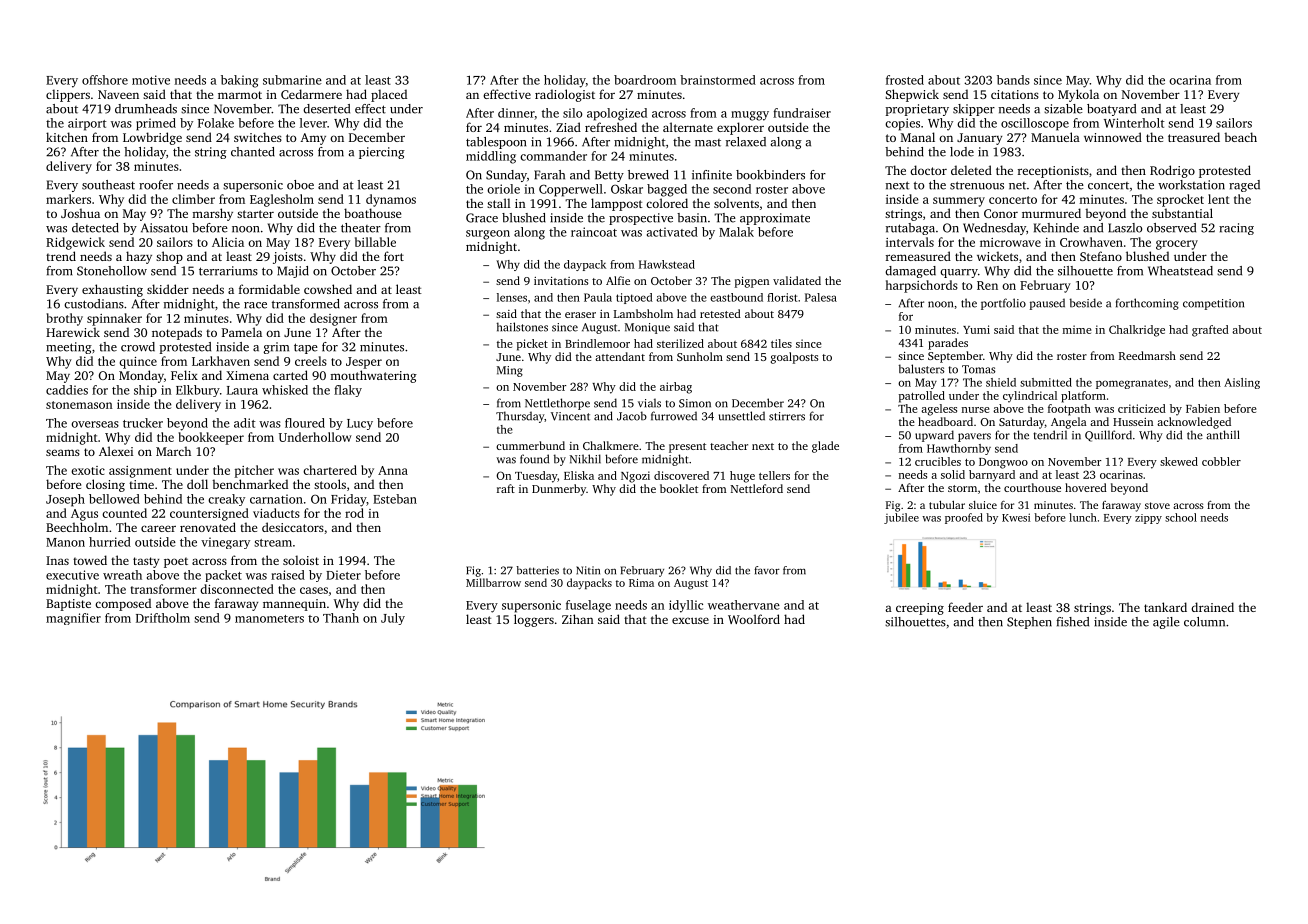 This screenshot has width=1308, height=924. Describe the element at coordinates (152, 138) in the screenshot. I see `Lowbridge` at that location.
